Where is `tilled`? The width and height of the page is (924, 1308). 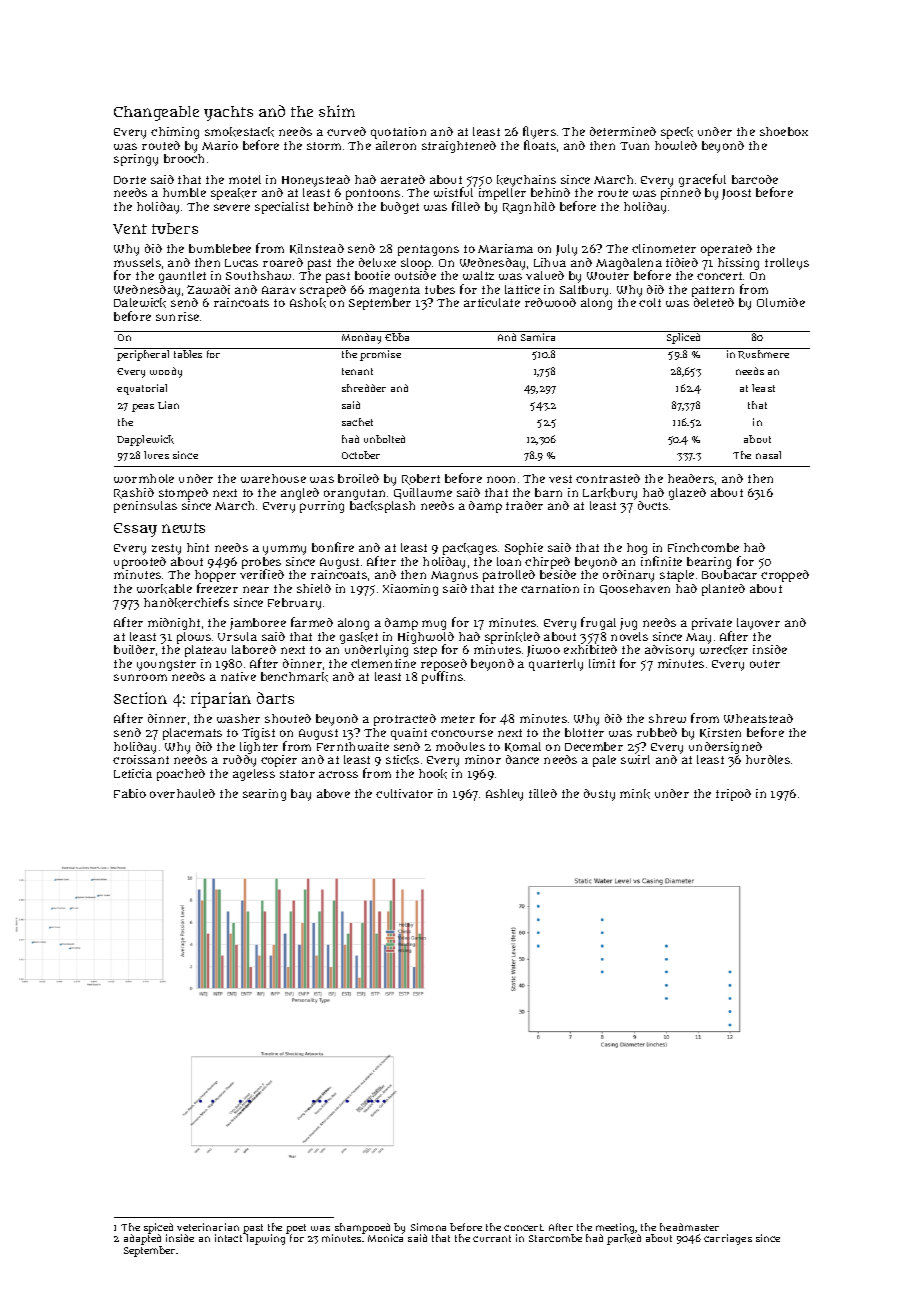 tilled is located at coordinates (543, 793).
